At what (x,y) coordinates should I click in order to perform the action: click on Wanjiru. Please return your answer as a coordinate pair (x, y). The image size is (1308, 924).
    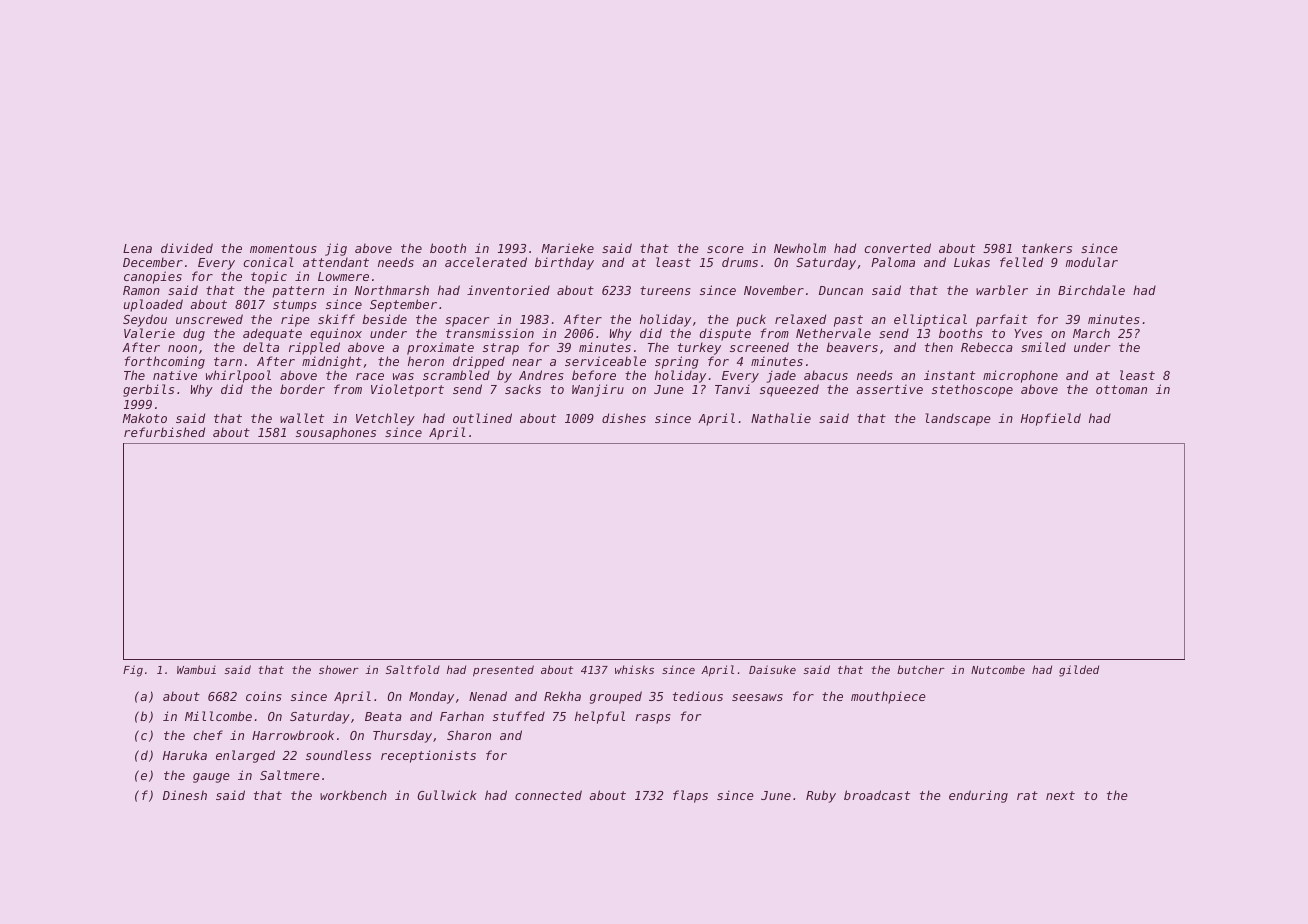
    Looking at the image, I should click on (598, 390).
